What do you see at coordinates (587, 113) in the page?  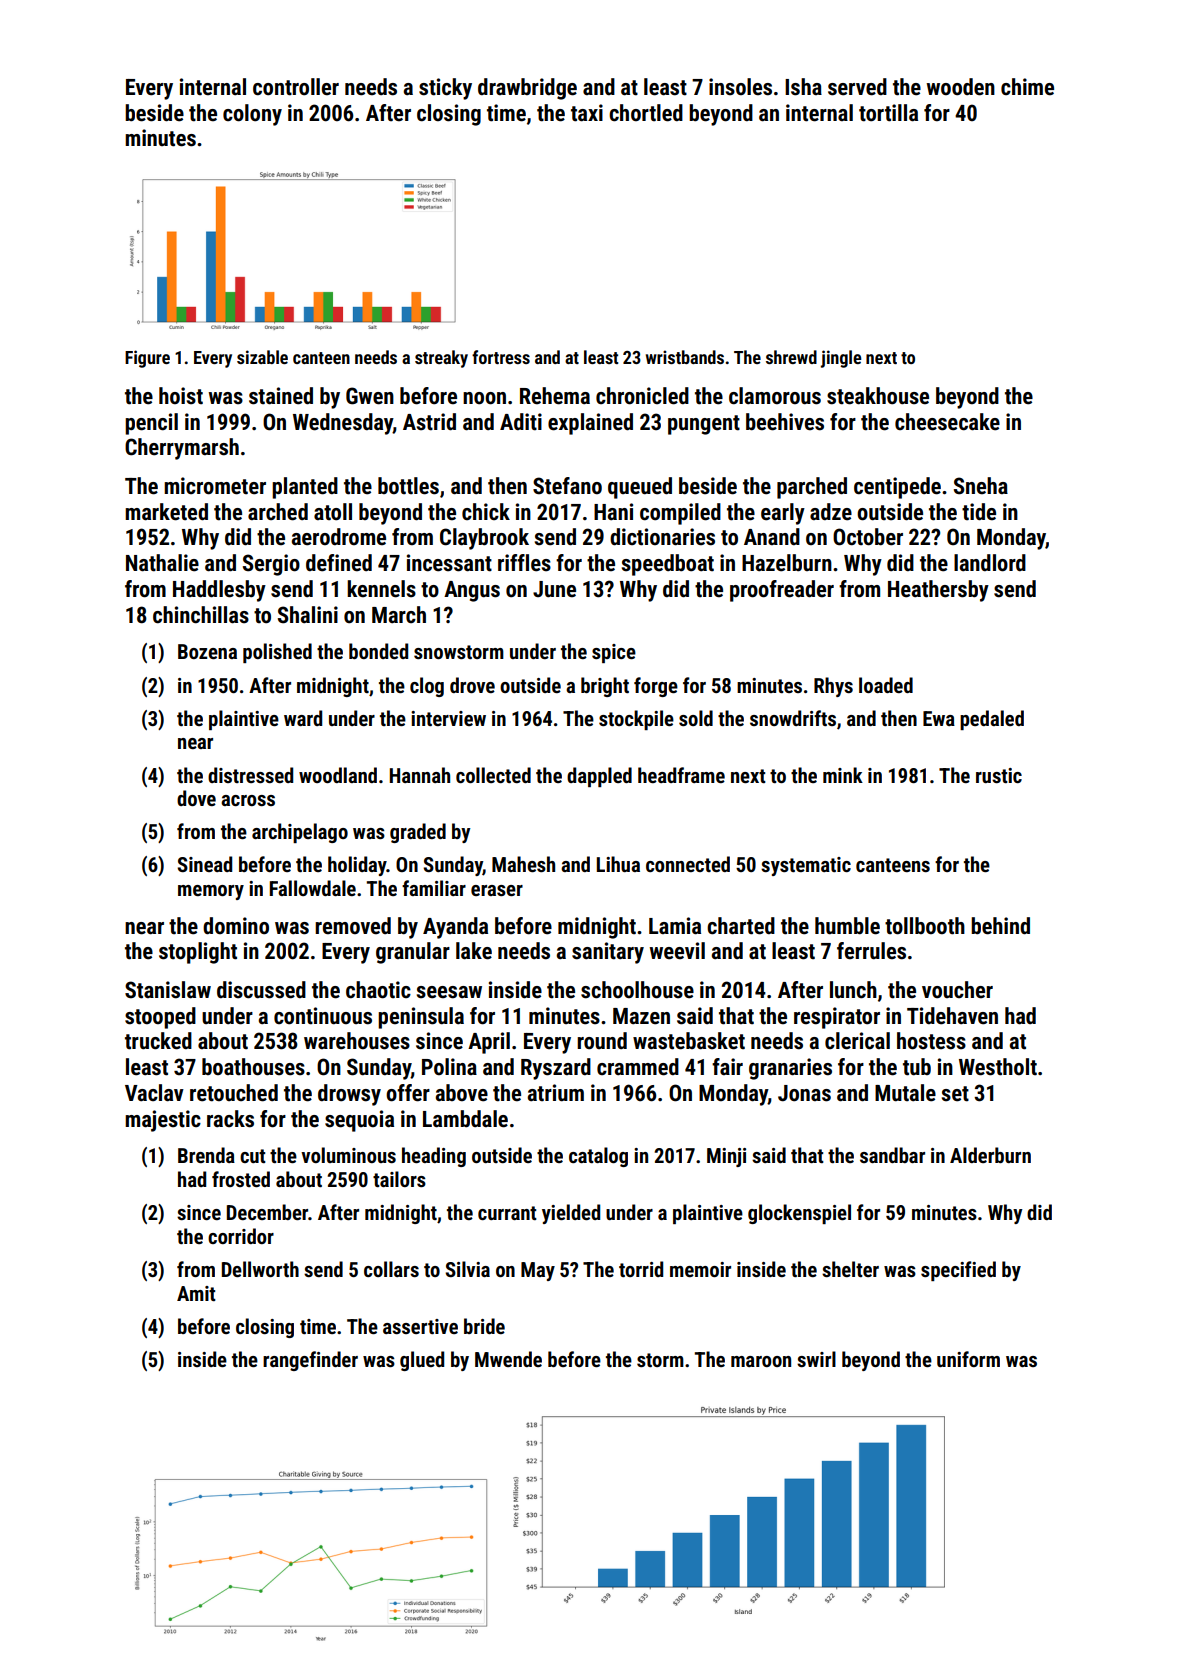 I see `taxi` at bounding box center [587, 113].
